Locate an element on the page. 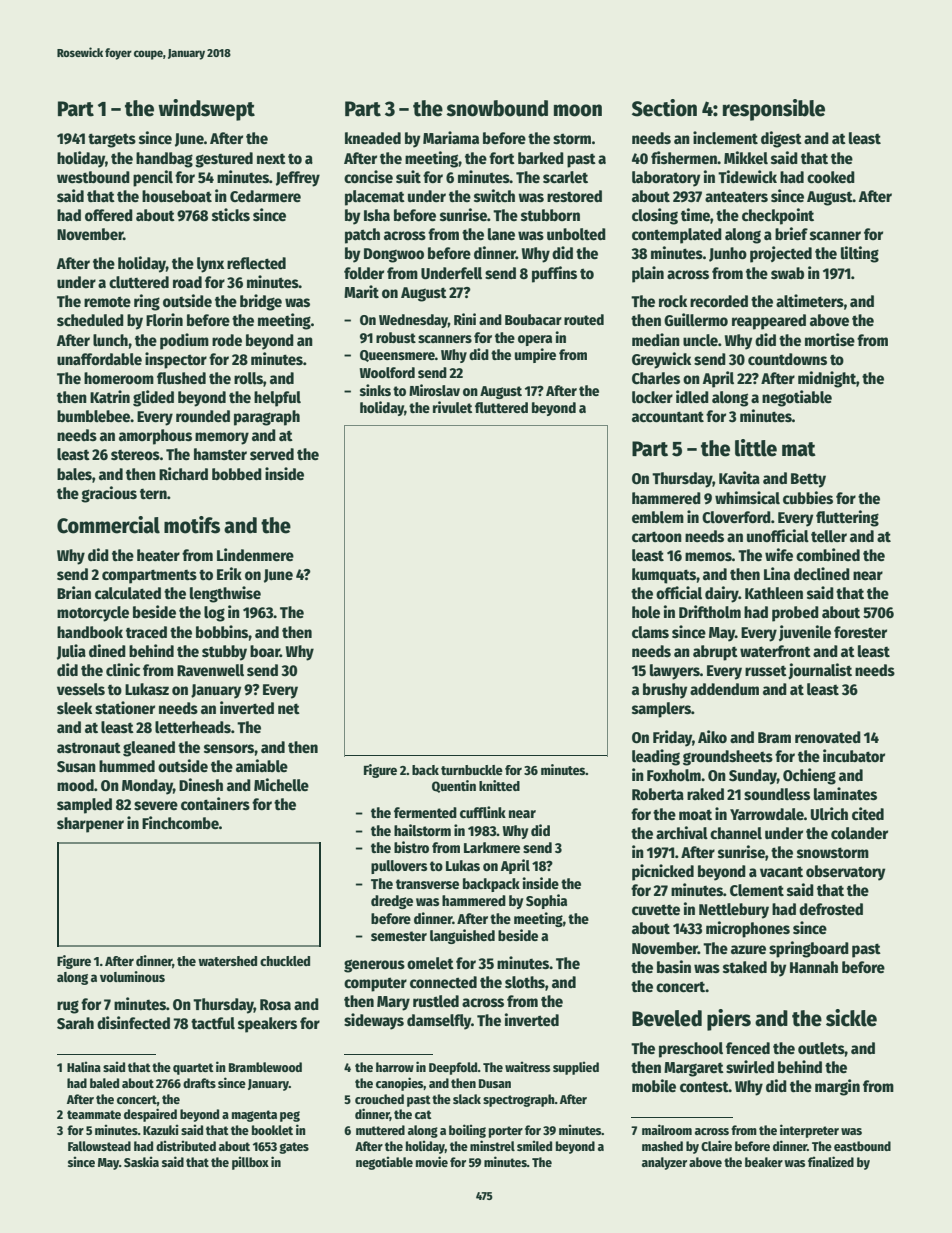 Image resolution: width=952 pixels, height=1233 pixels. road is located at coordinates (187, 282).
